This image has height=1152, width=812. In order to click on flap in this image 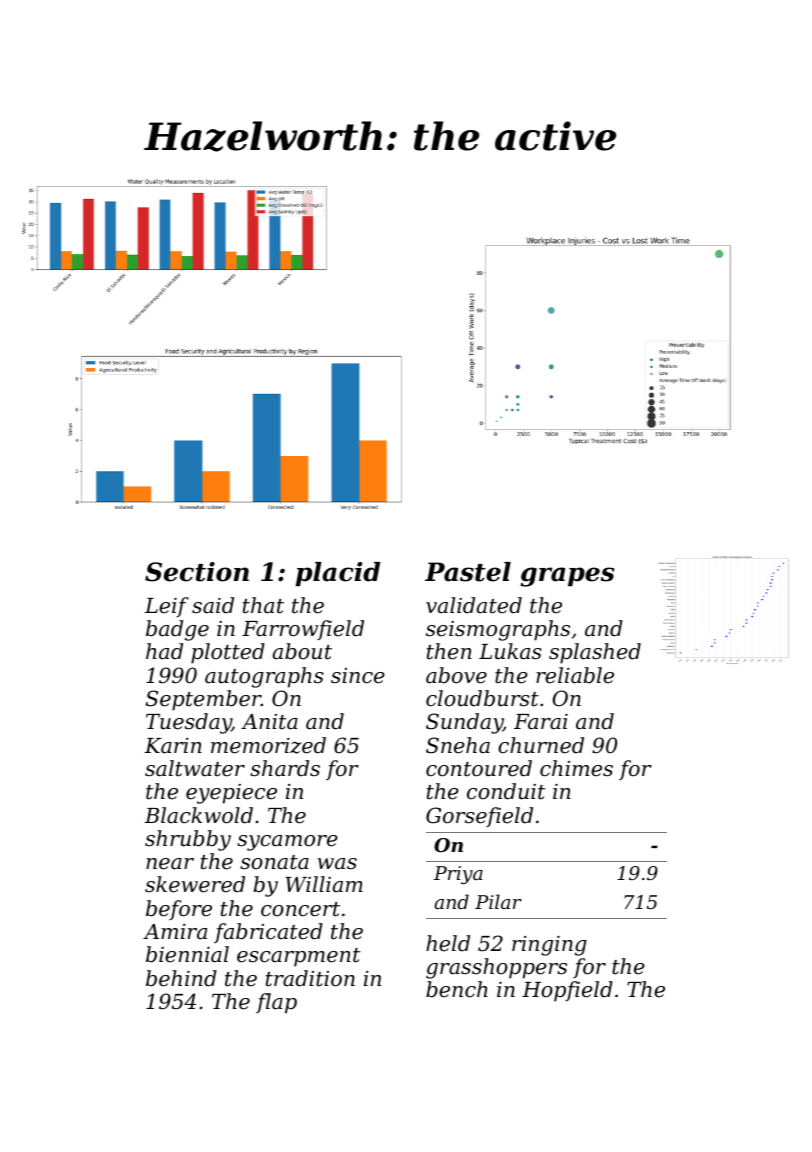, I will do `click(276, 1003)`.
